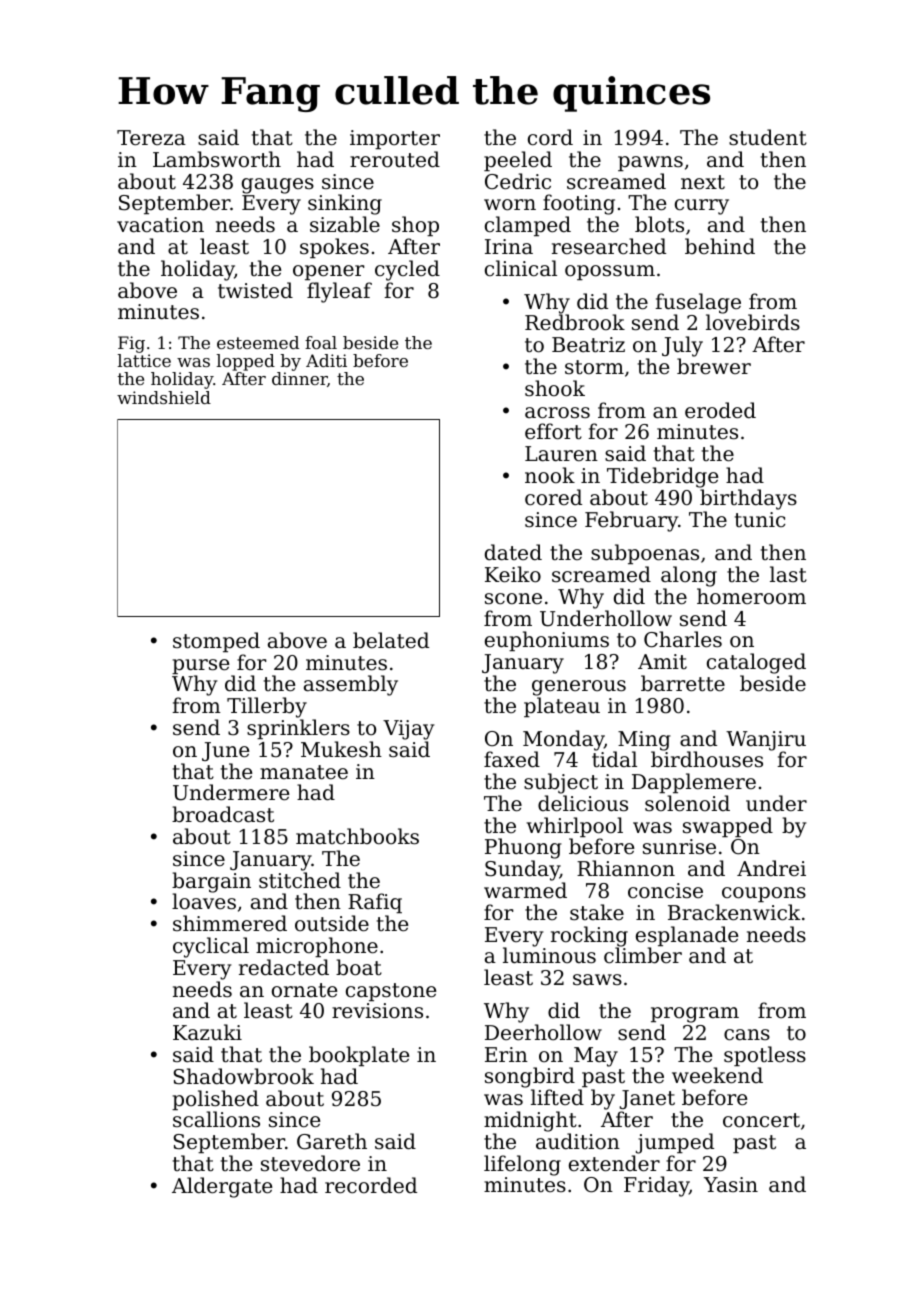  What do you see at coordinates (703, 182) in the image?
I see `next` at bounding box center [703, 182].
